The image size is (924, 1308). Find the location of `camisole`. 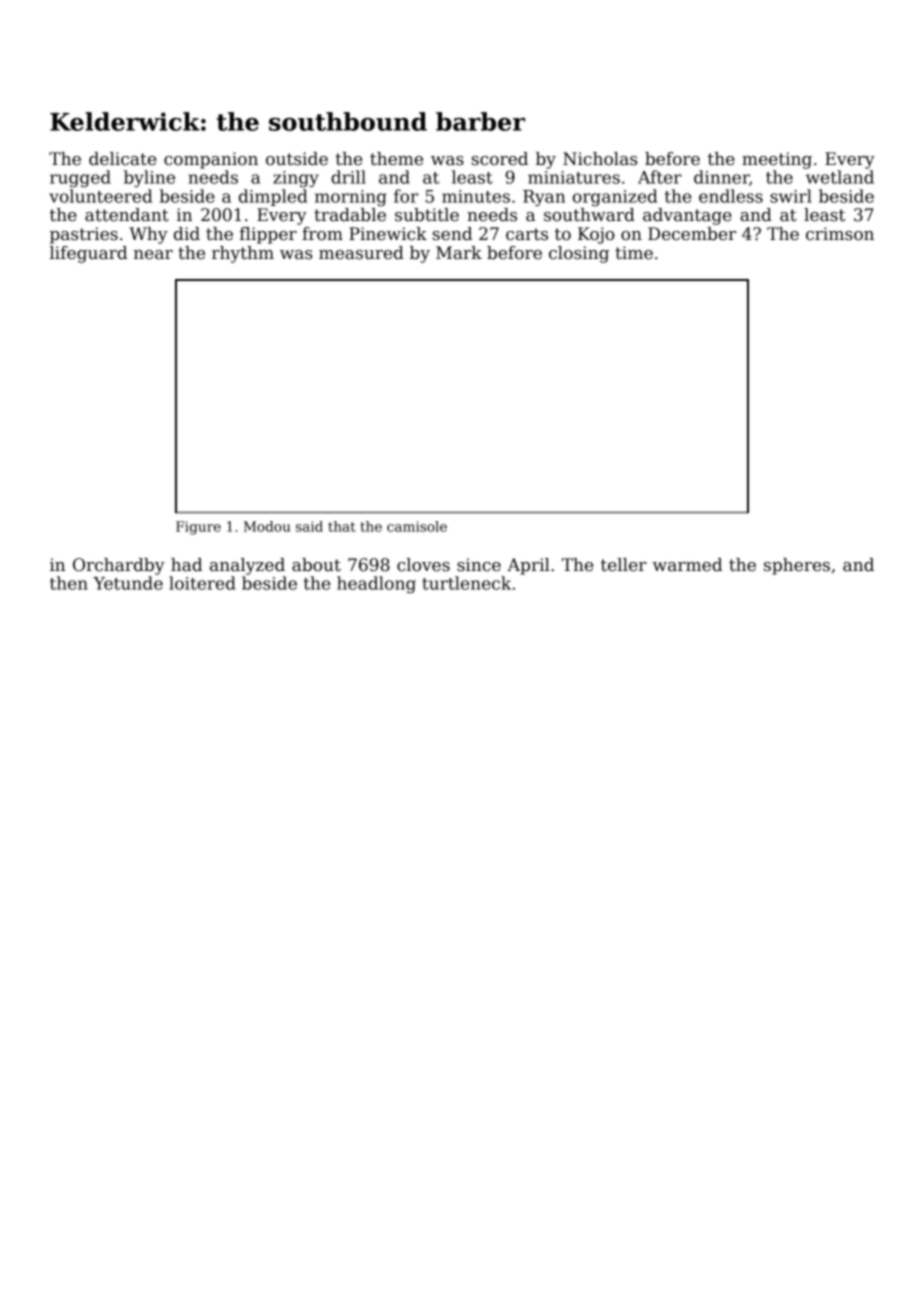

camisole is located at coordinates (417, 526).
